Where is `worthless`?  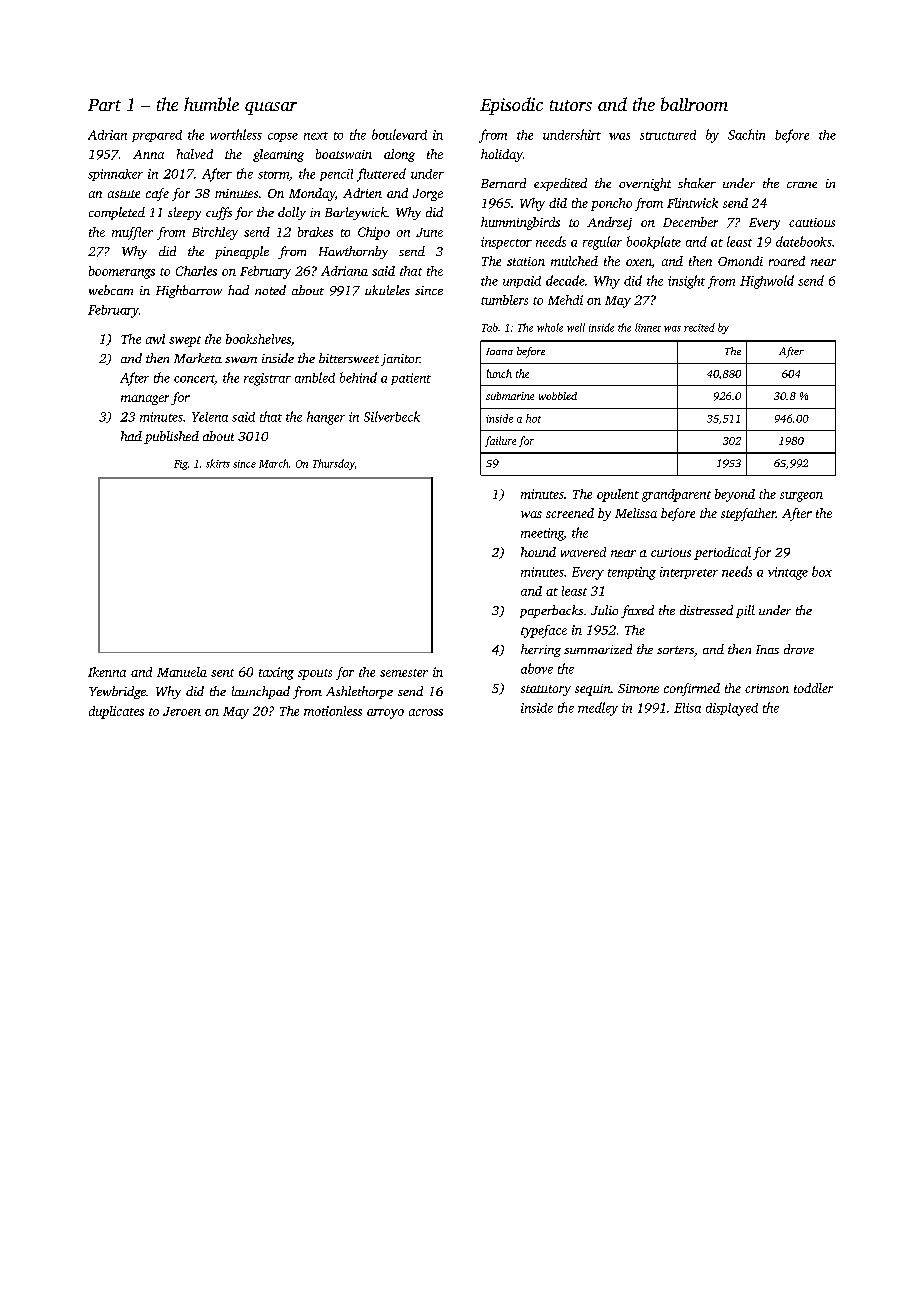
worthless is located at coordinates (236, 134).
